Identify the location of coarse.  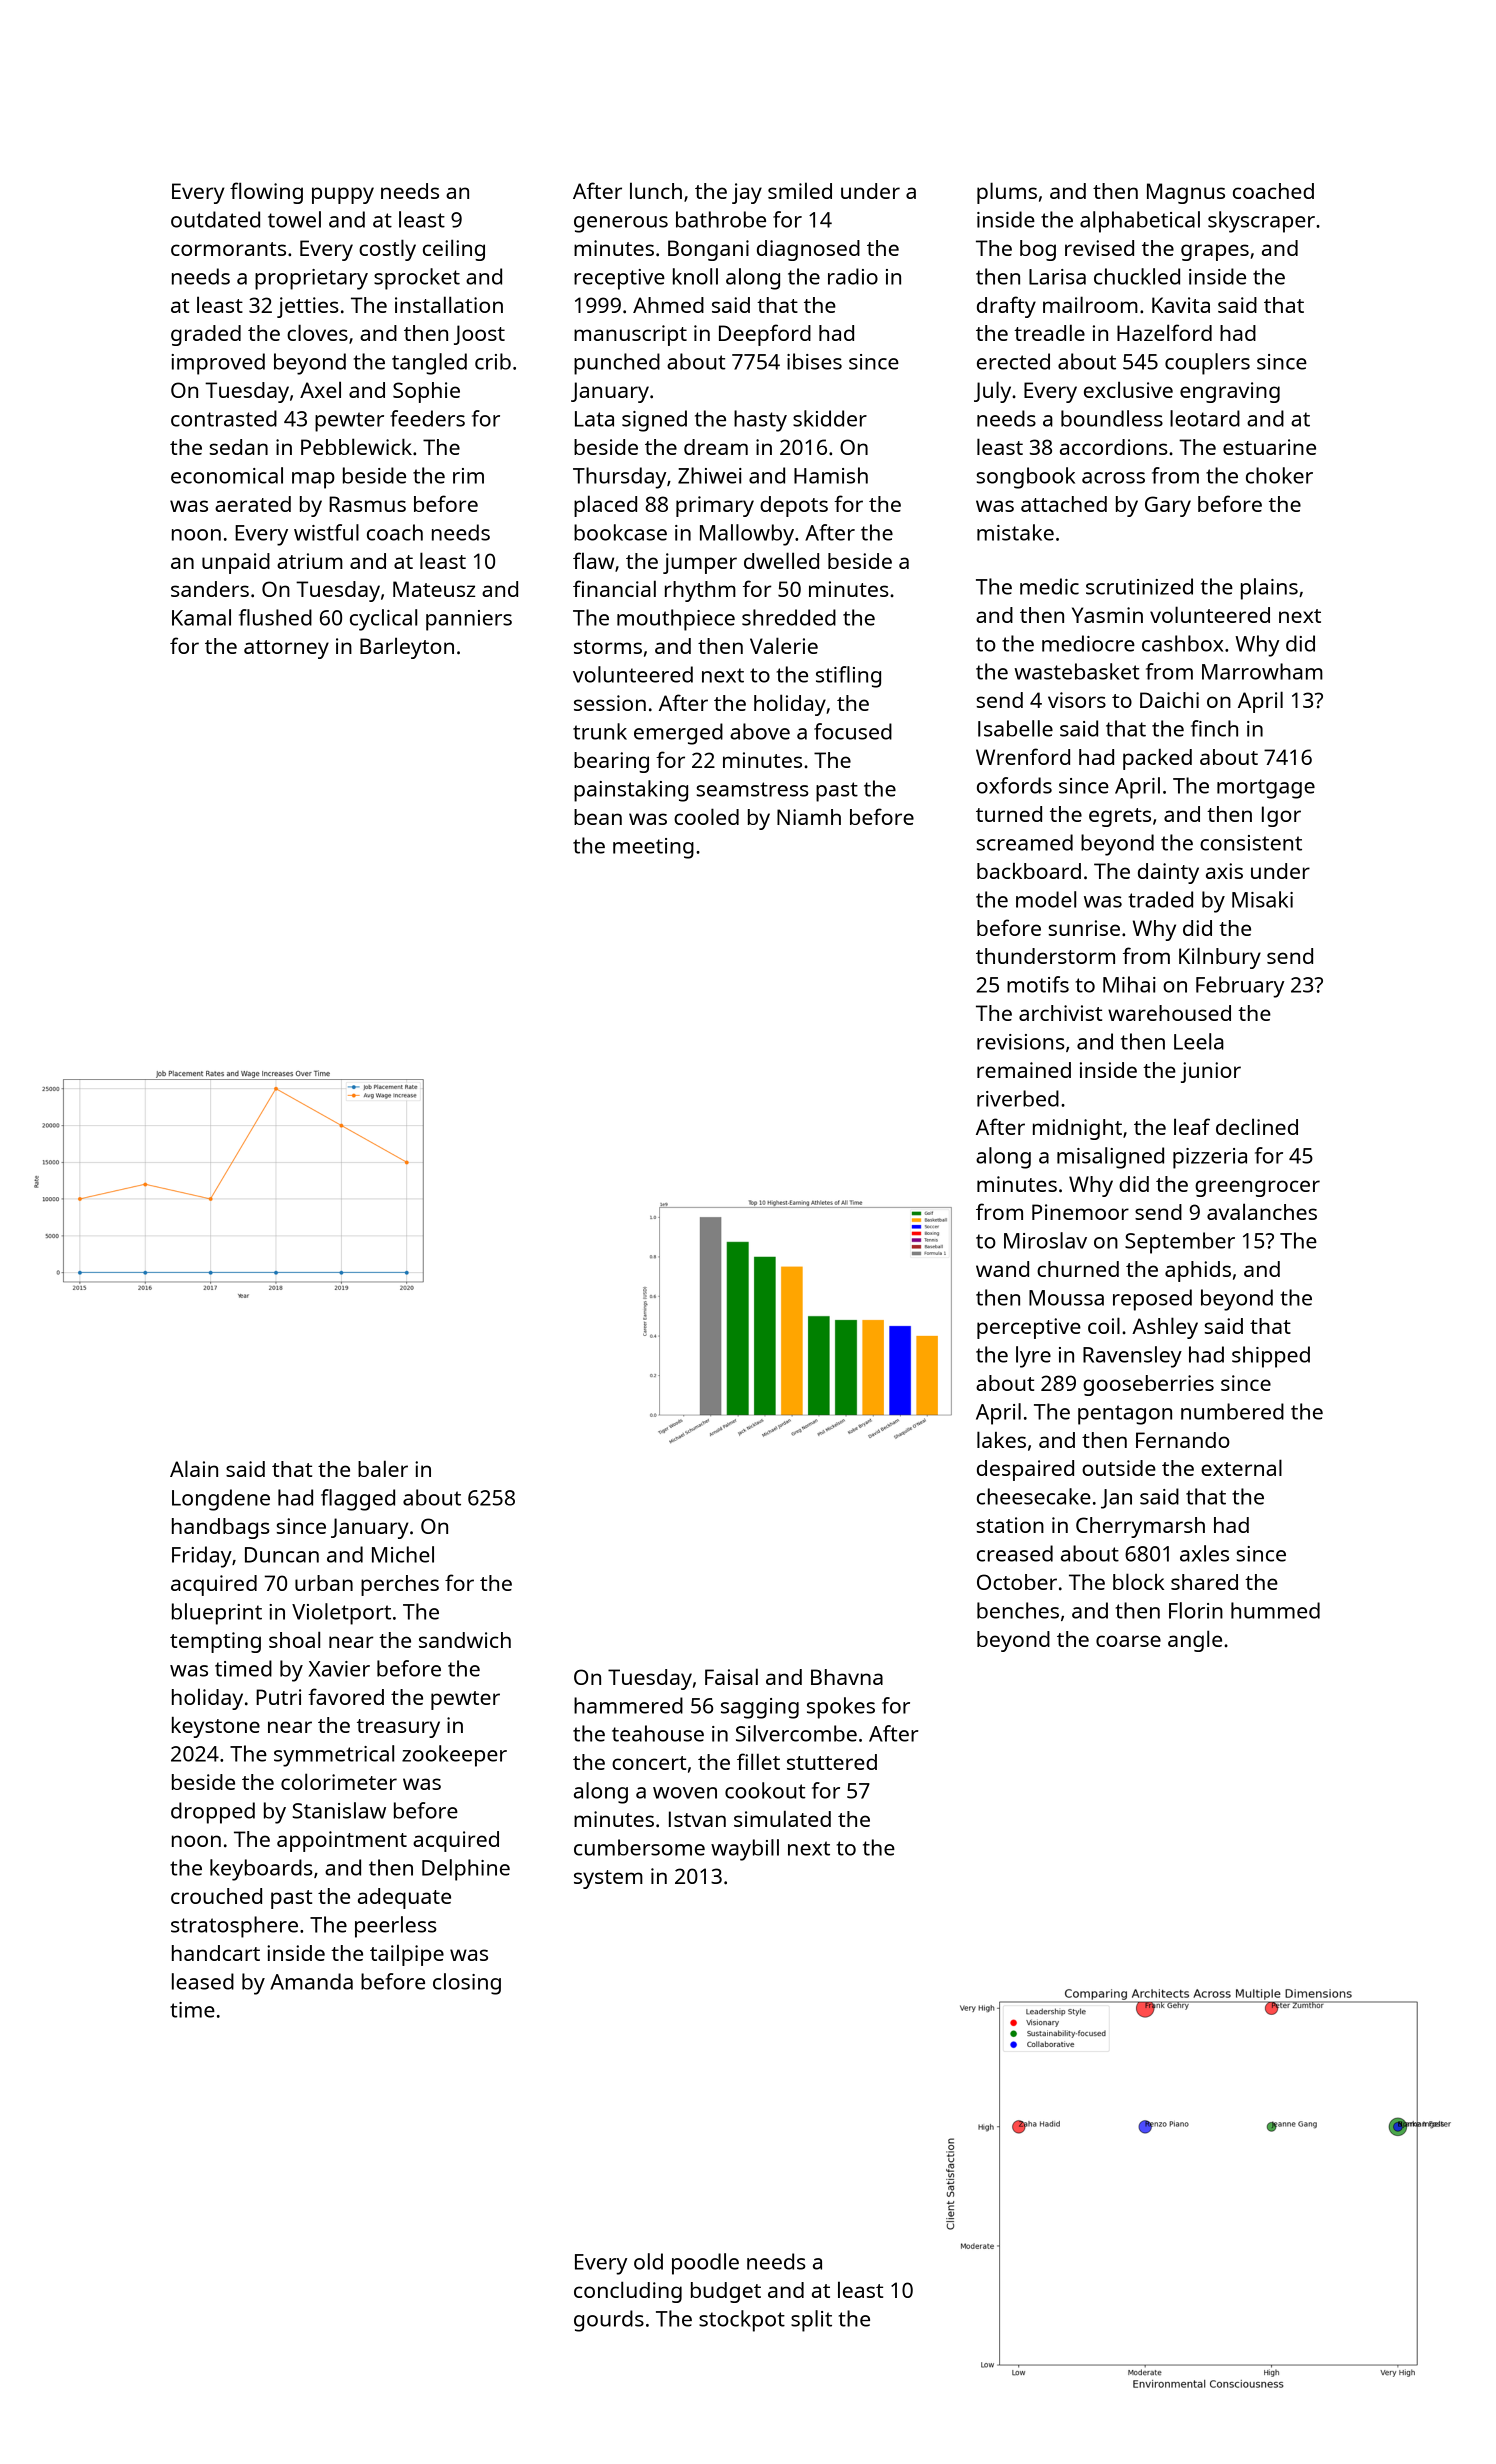
(1128, 1641).
